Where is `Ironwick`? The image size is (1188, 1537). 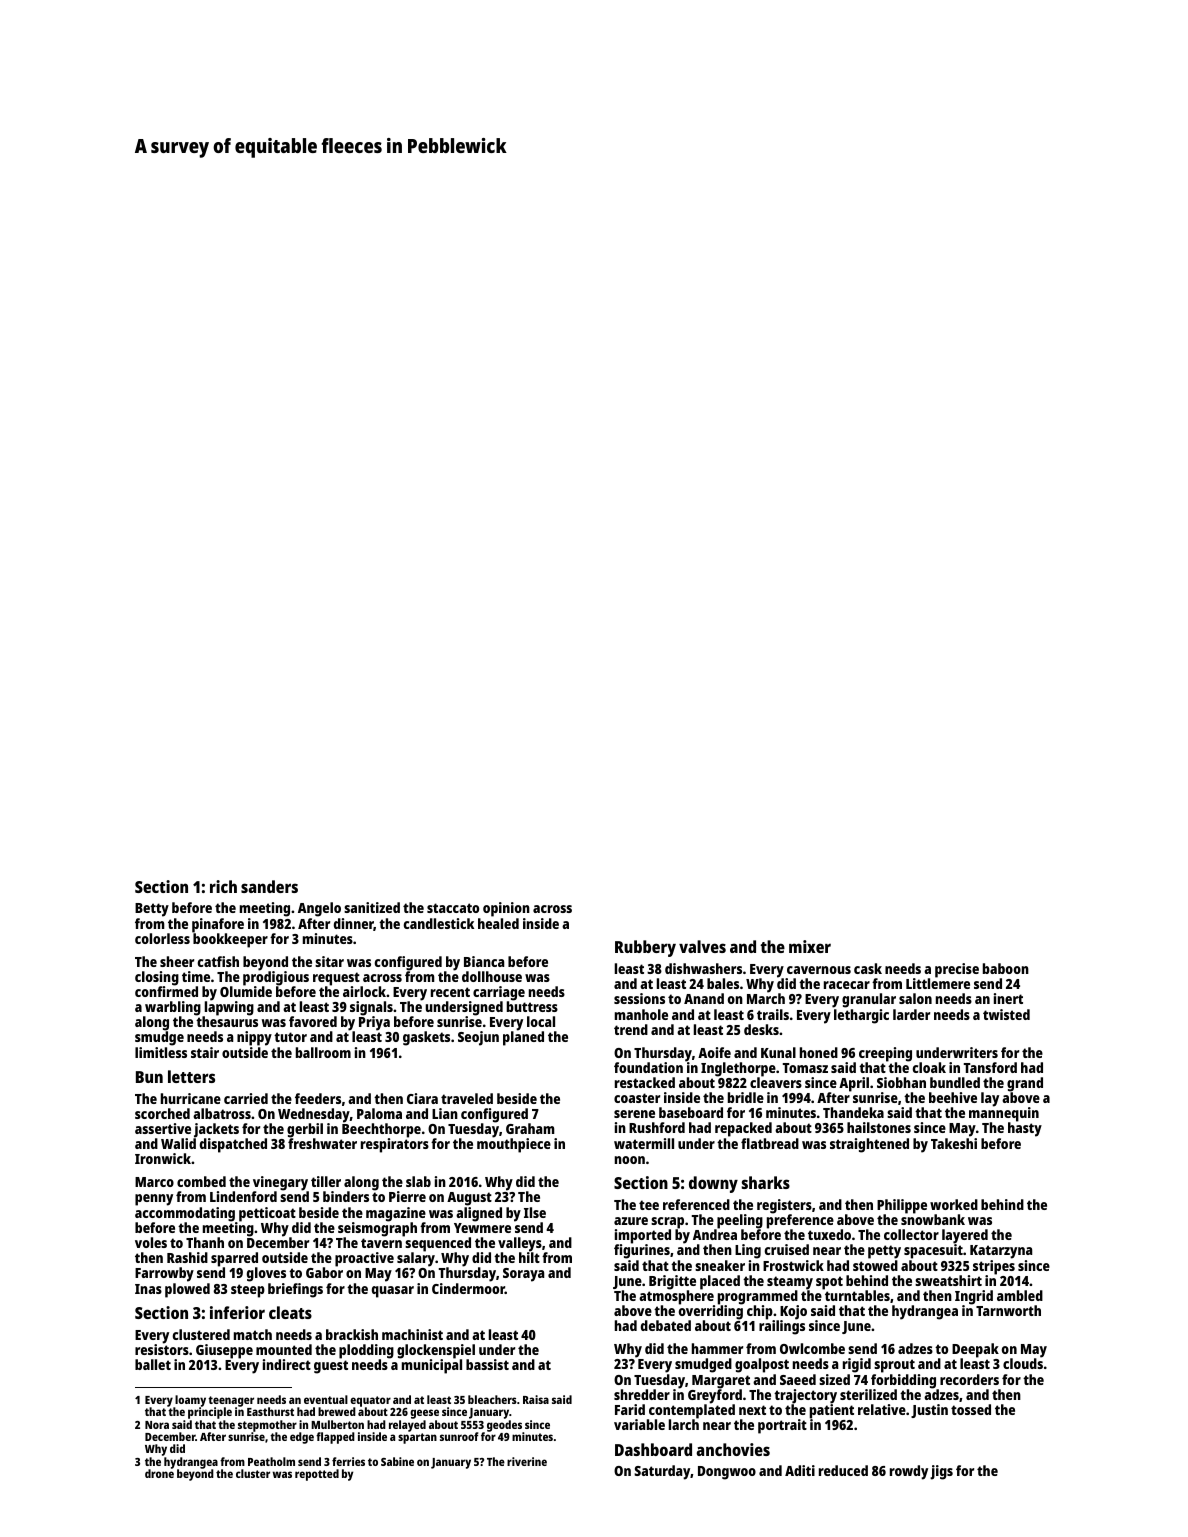 Ironwick is located at coordinates (163, 1158).
